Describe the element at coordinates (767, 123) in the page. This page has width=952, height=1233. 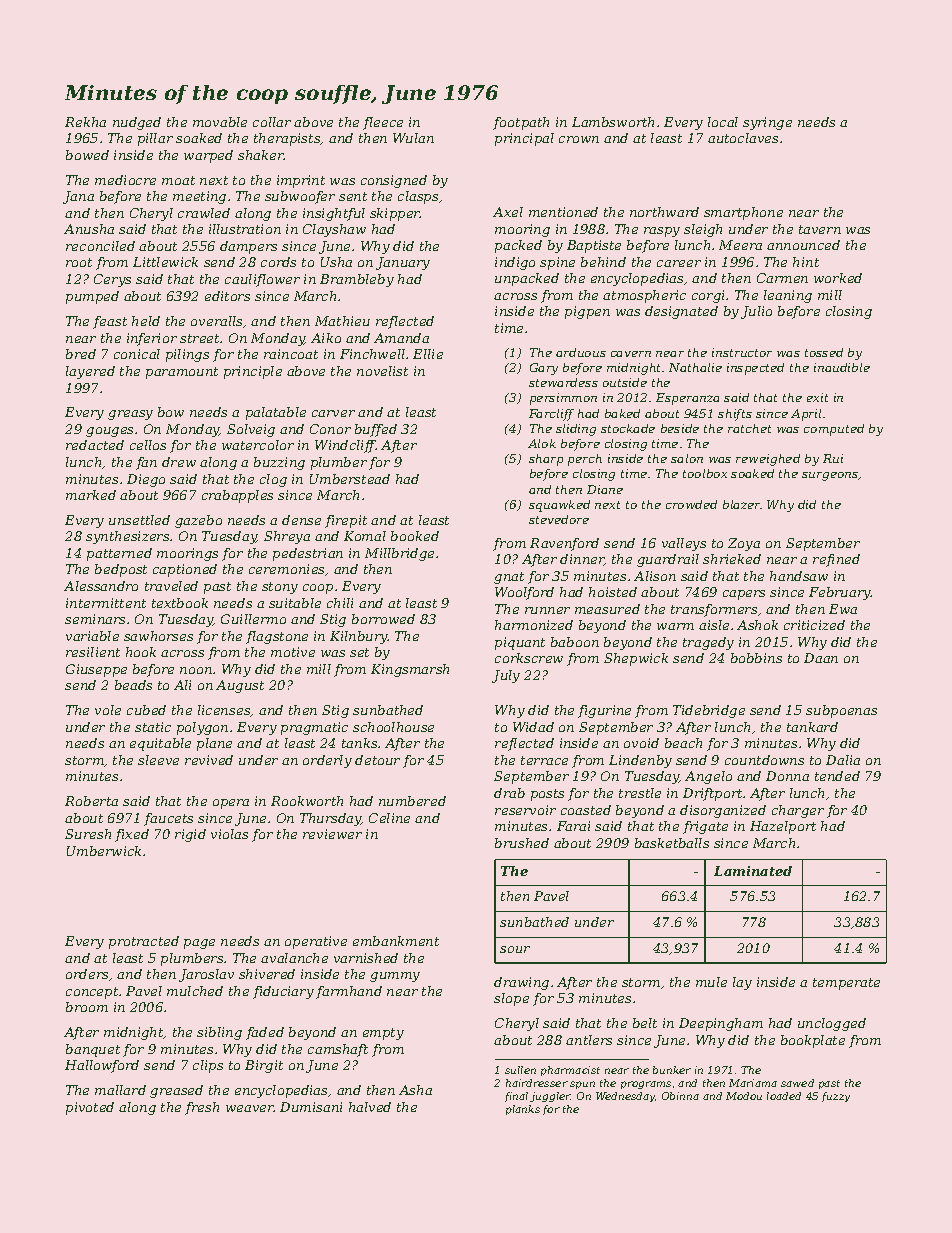
I see `syringe` at that location.
